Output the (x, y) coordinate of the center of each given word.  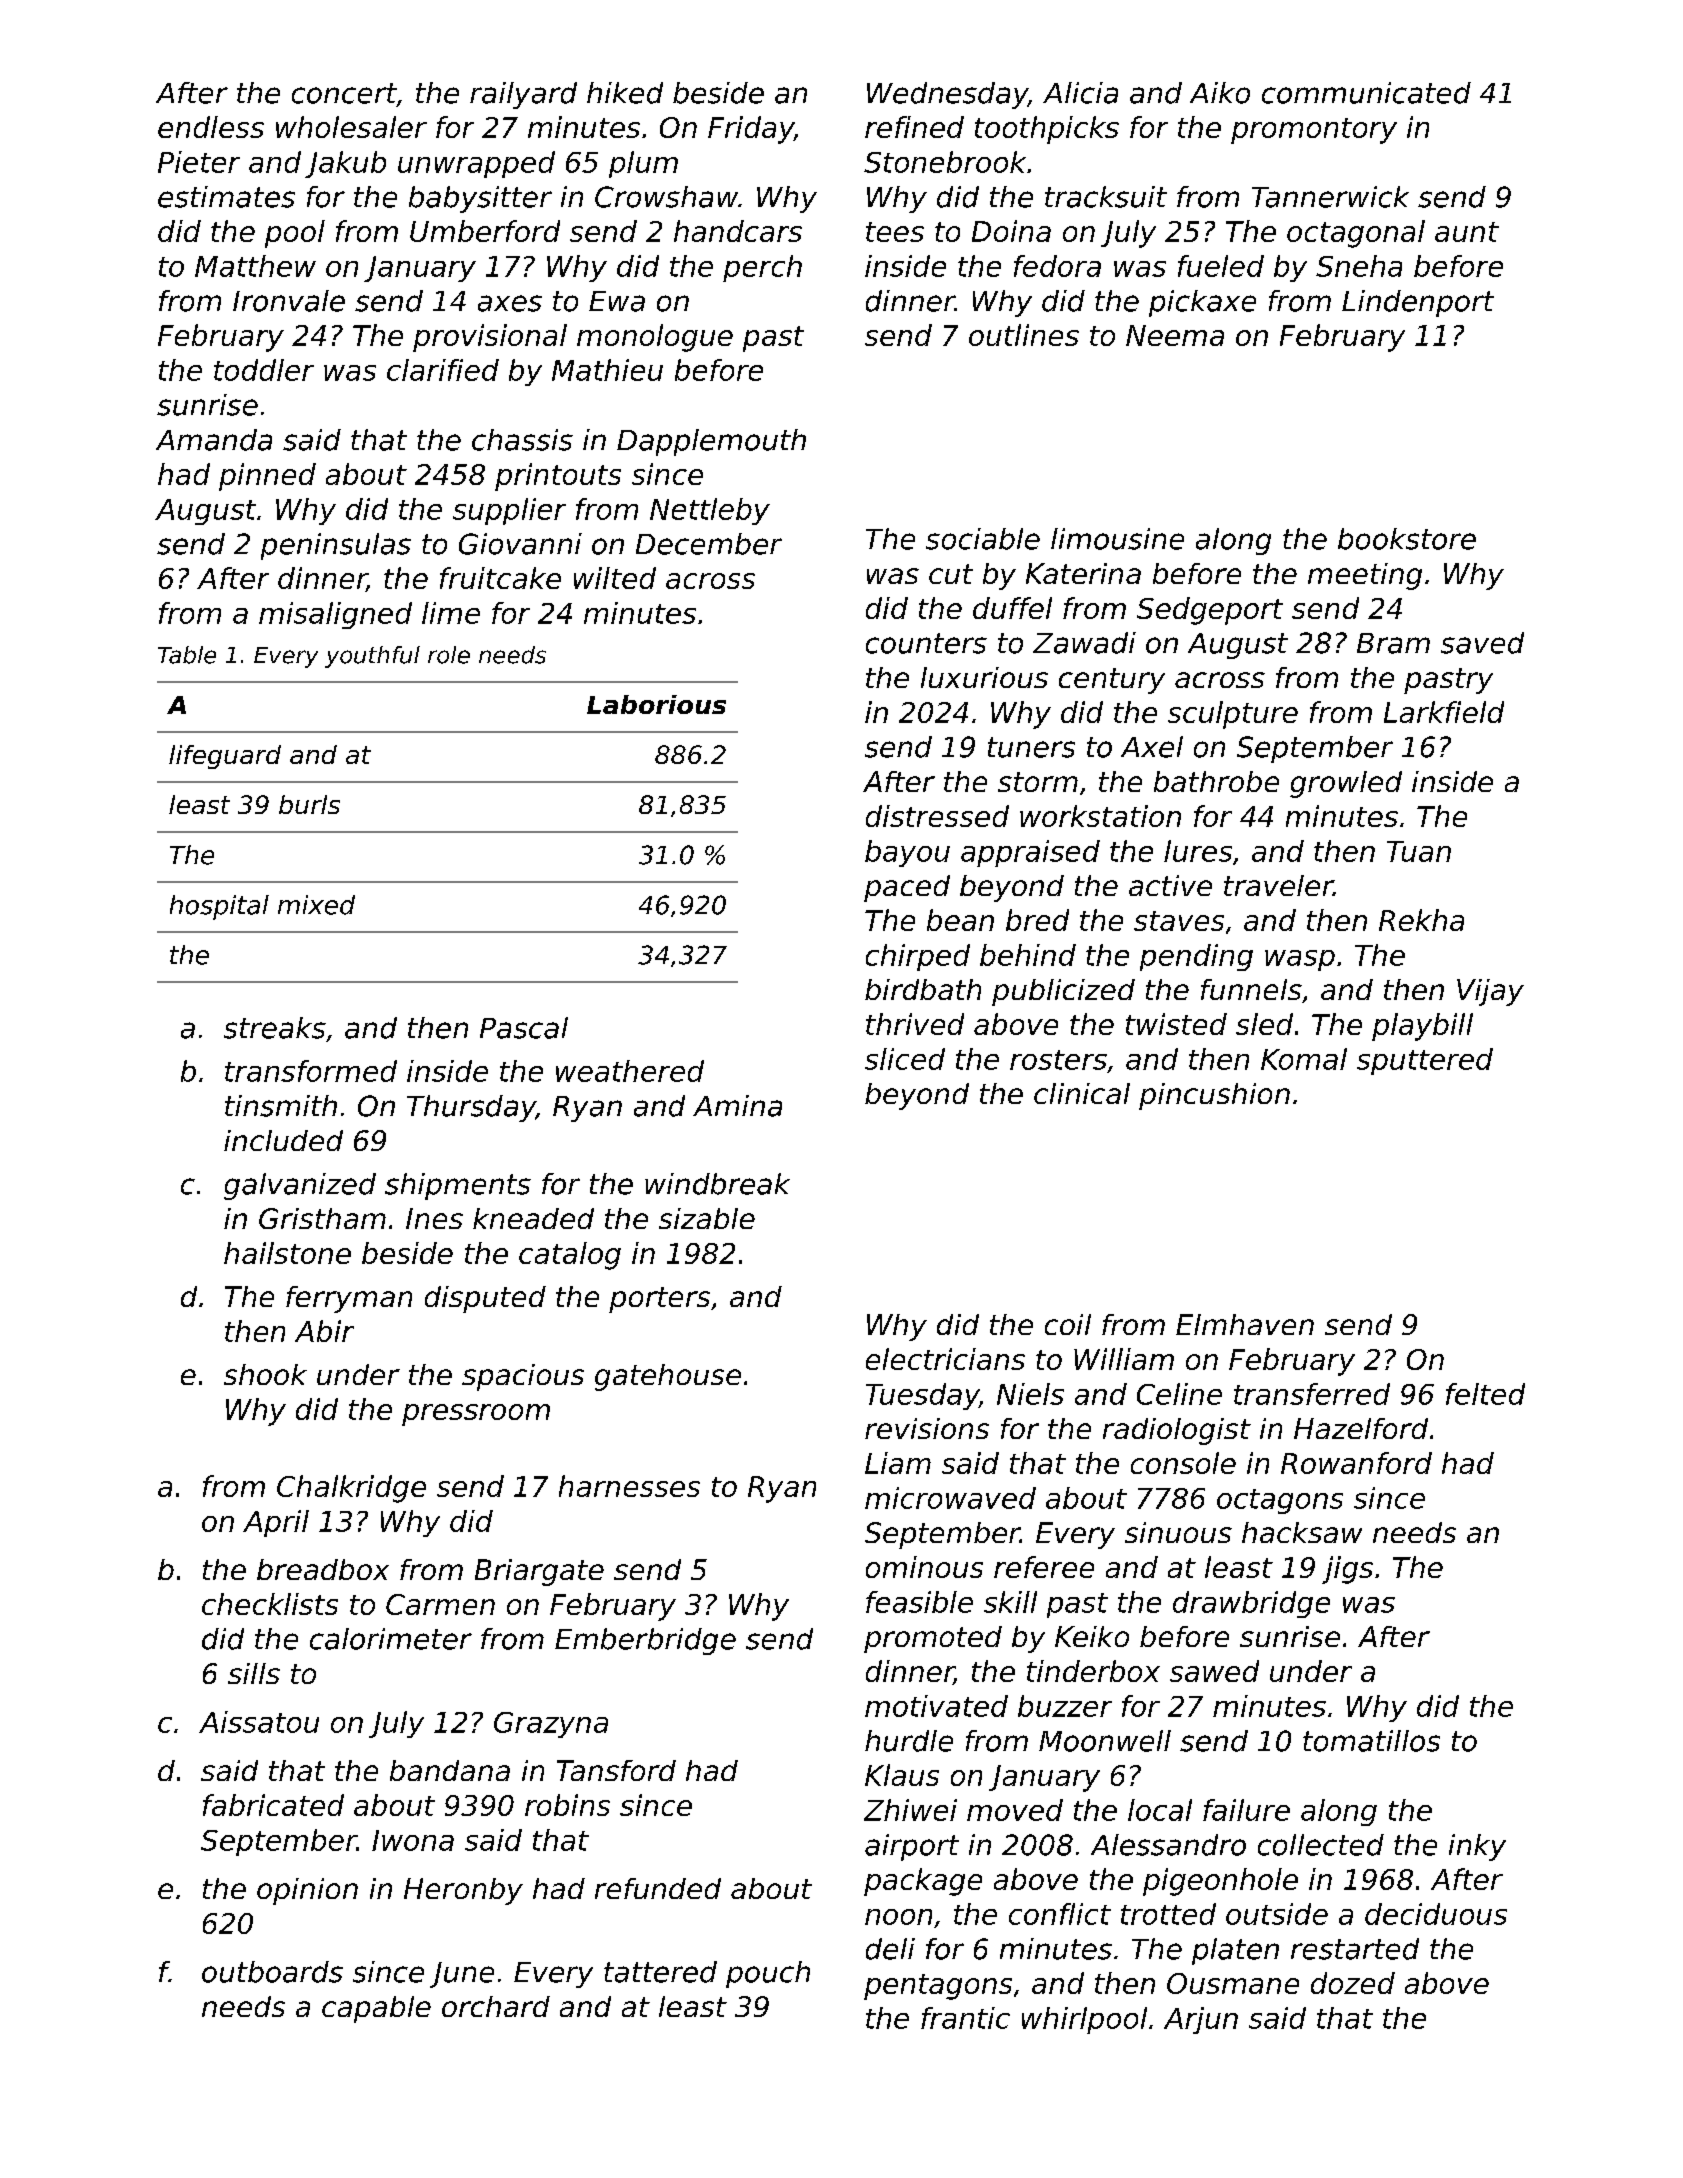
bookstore (1407, 539)
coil (1068, 1324)
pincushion (1214, 1096)
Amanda (214, 440)
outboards (272, 1972)
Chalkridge (351, 1489)
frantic (965, 2018)
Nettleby (710, 511)
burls (309, 804)
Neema (1175, 335)
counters (926, 643)
